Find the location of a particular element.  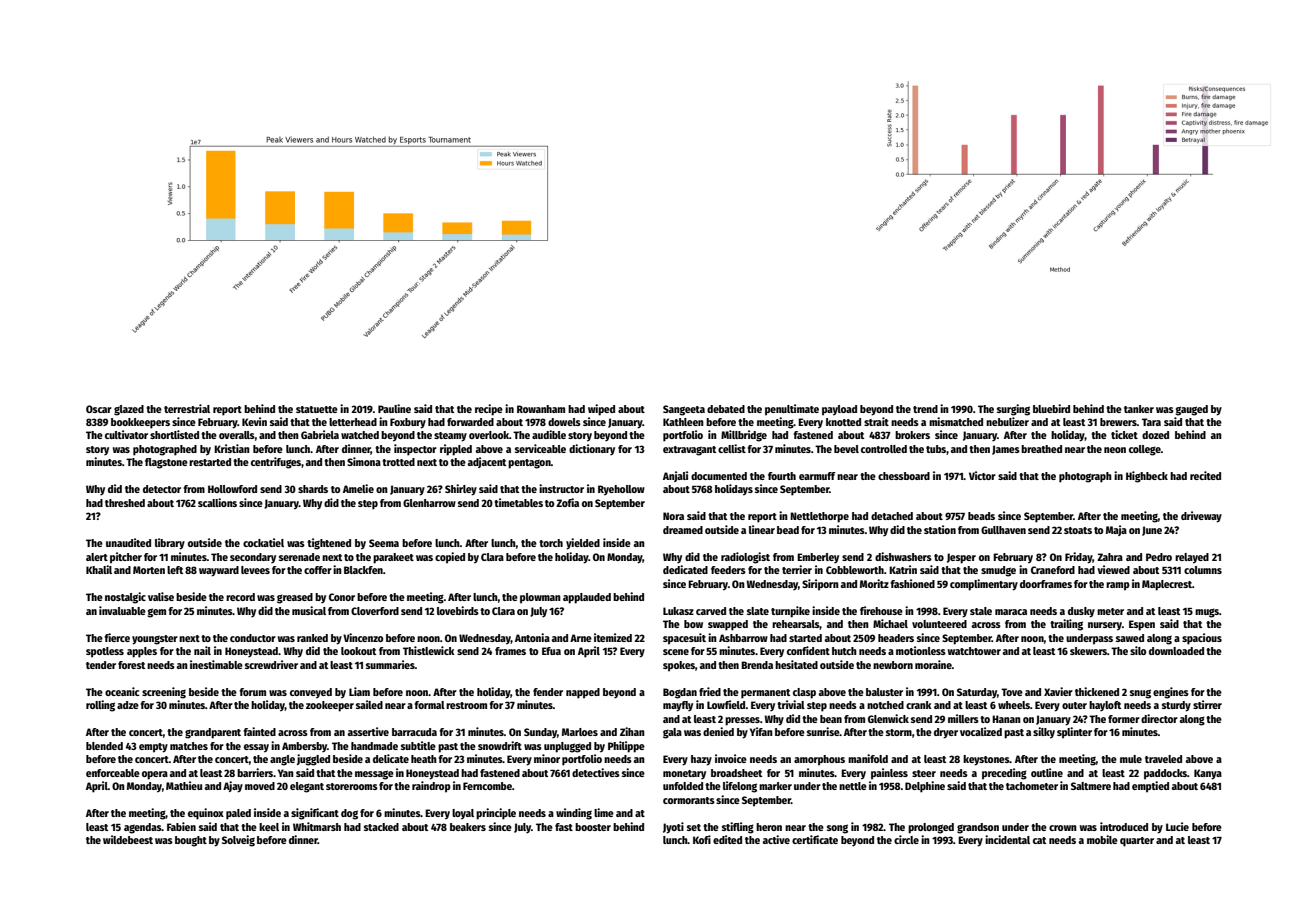

fender is located at coordinates (548, 692).
